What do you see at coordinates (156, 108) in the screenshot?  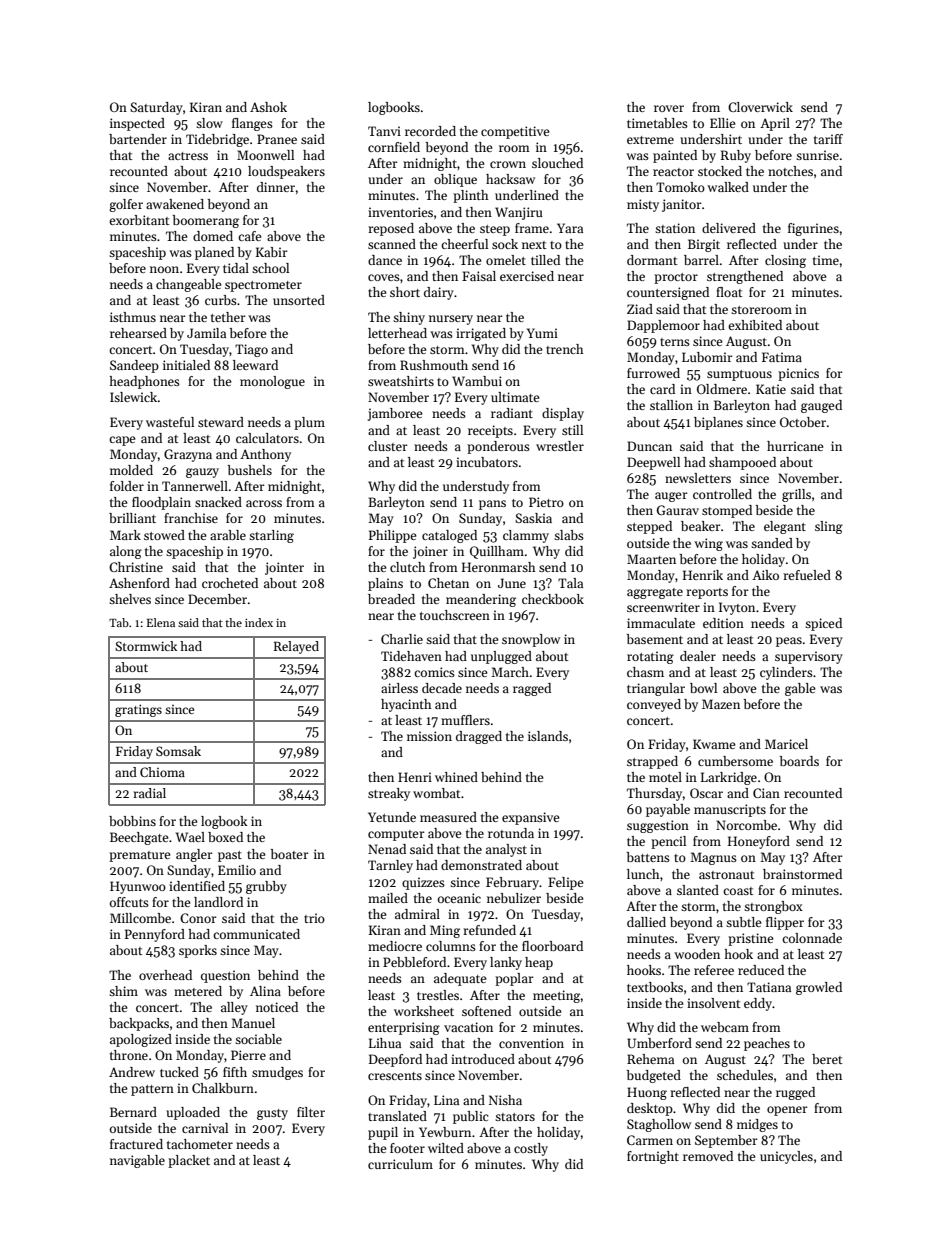 I see `Saturday` at bounding box center [156, 108].
